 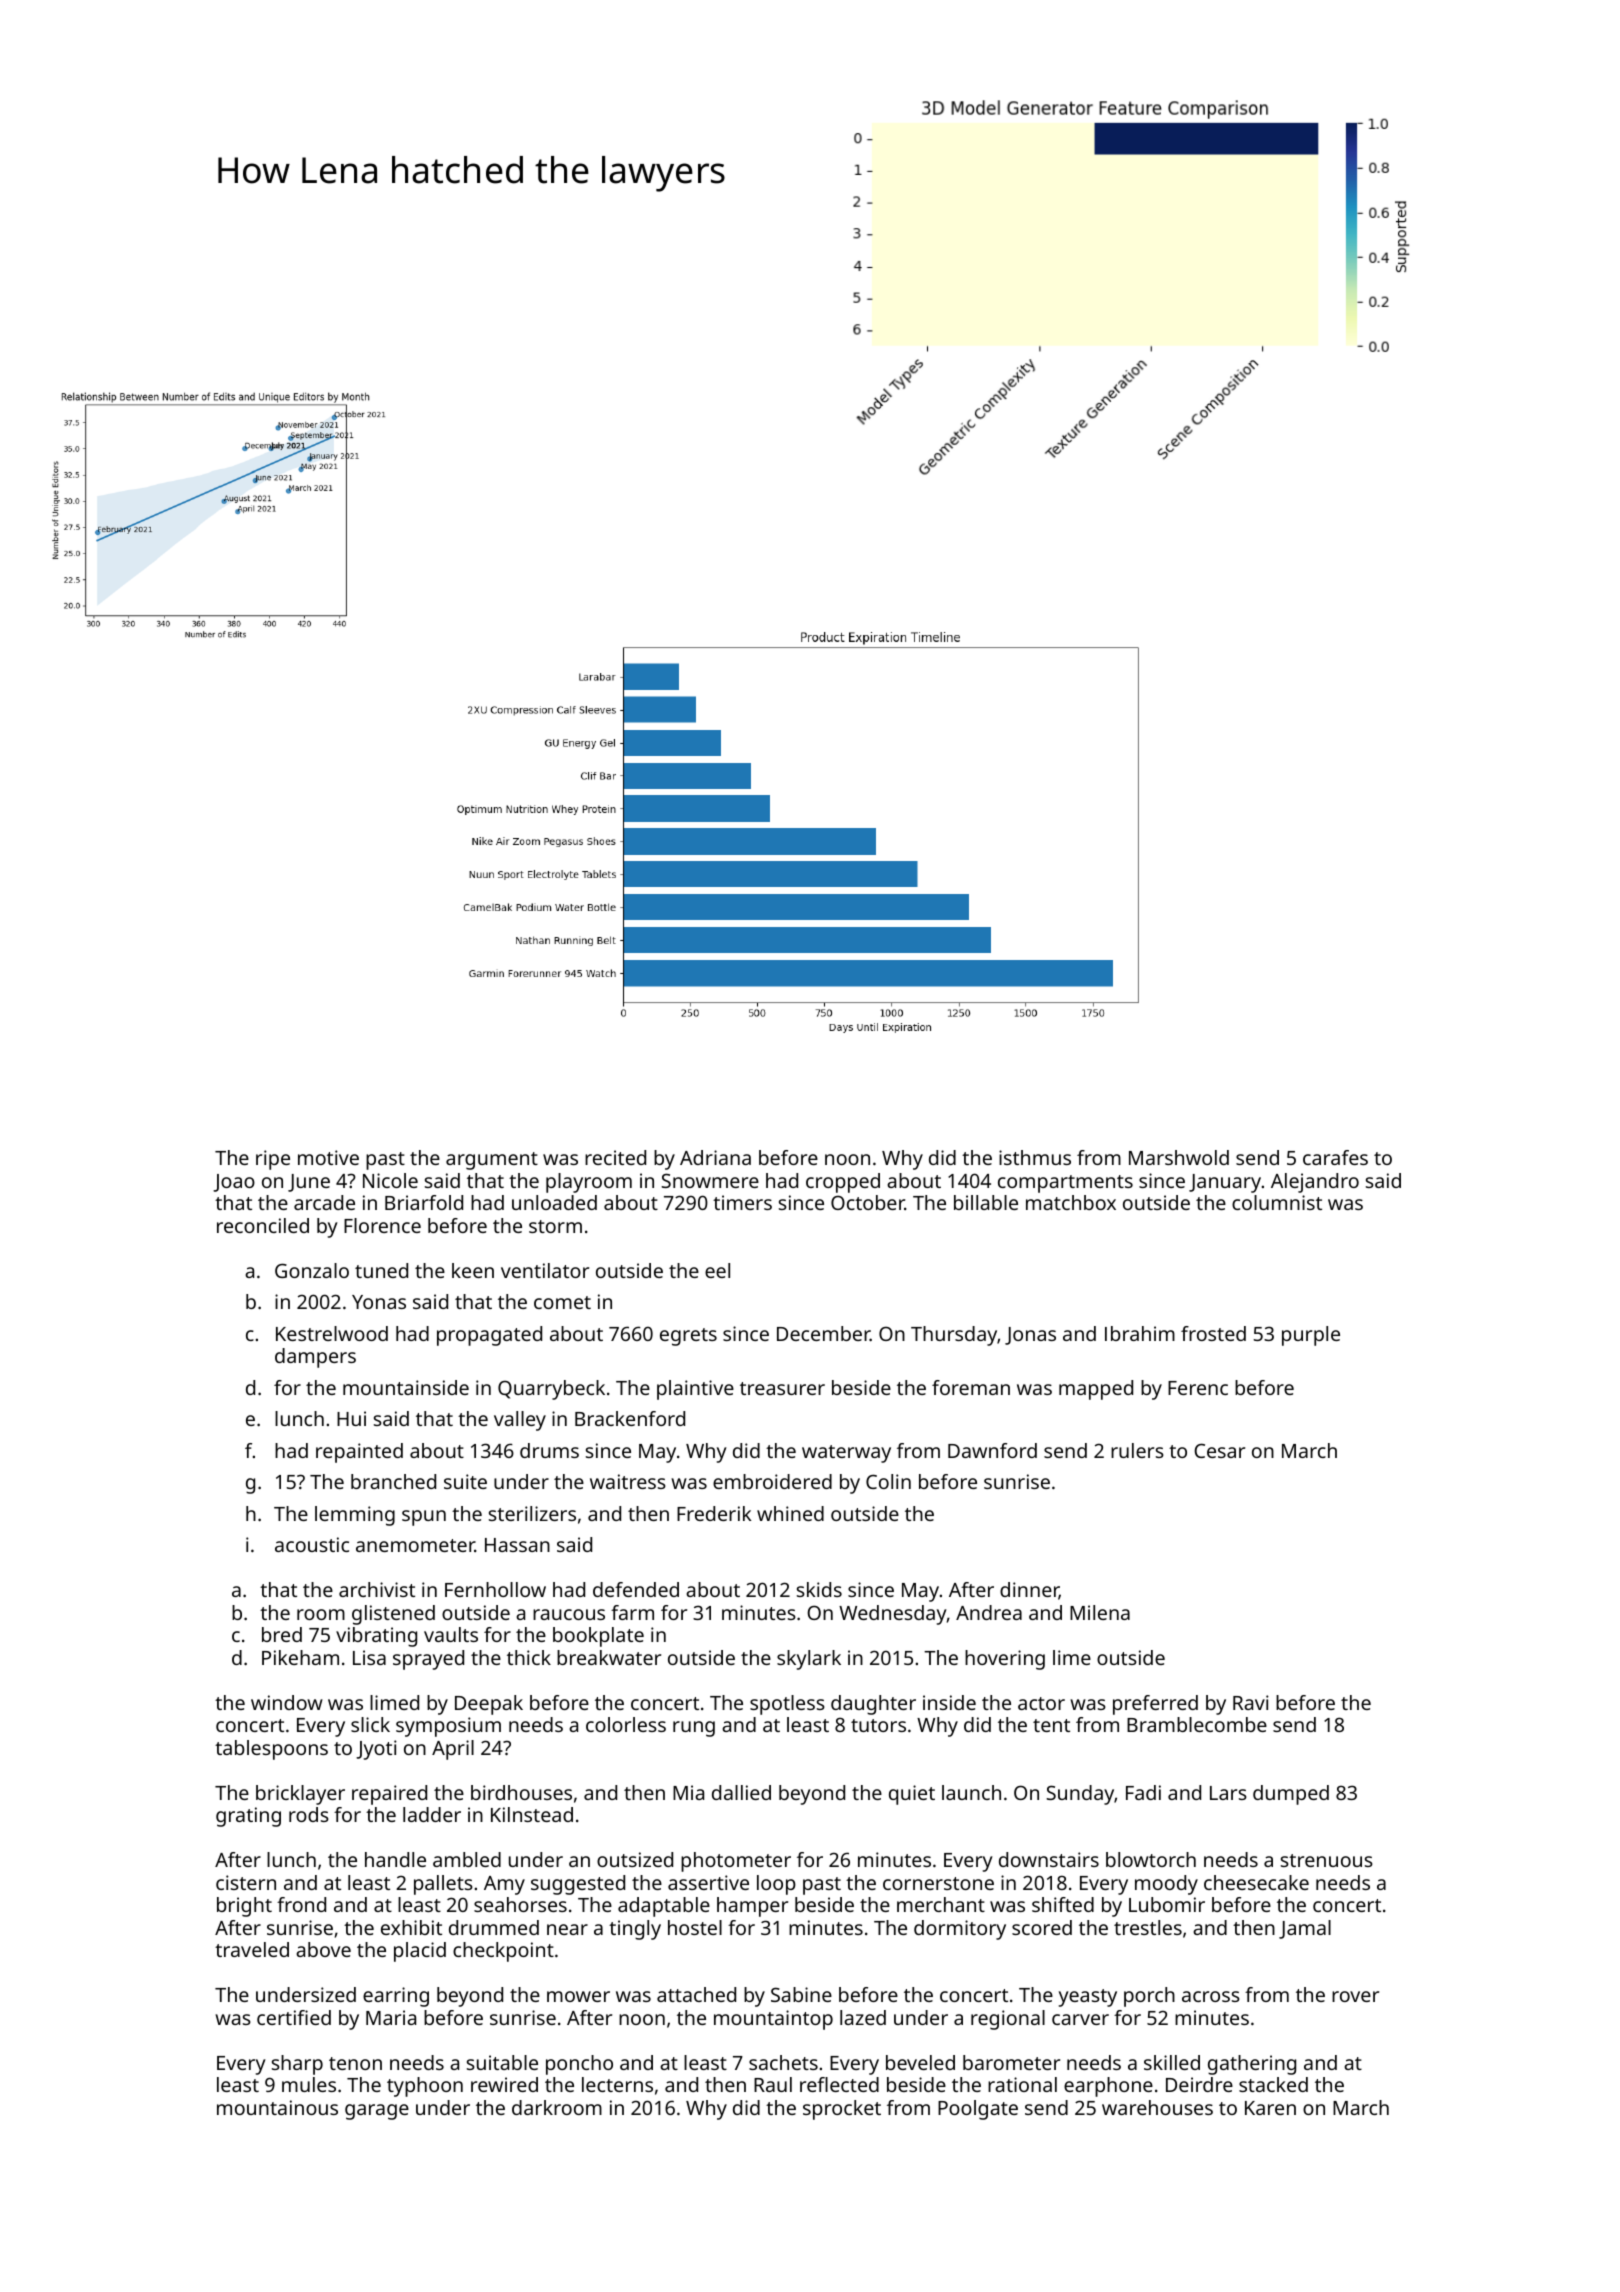 What do you see at coordinates (782, 1388) in the screenshot?
I see `treasurer` at bounding box center [782, 1388].
